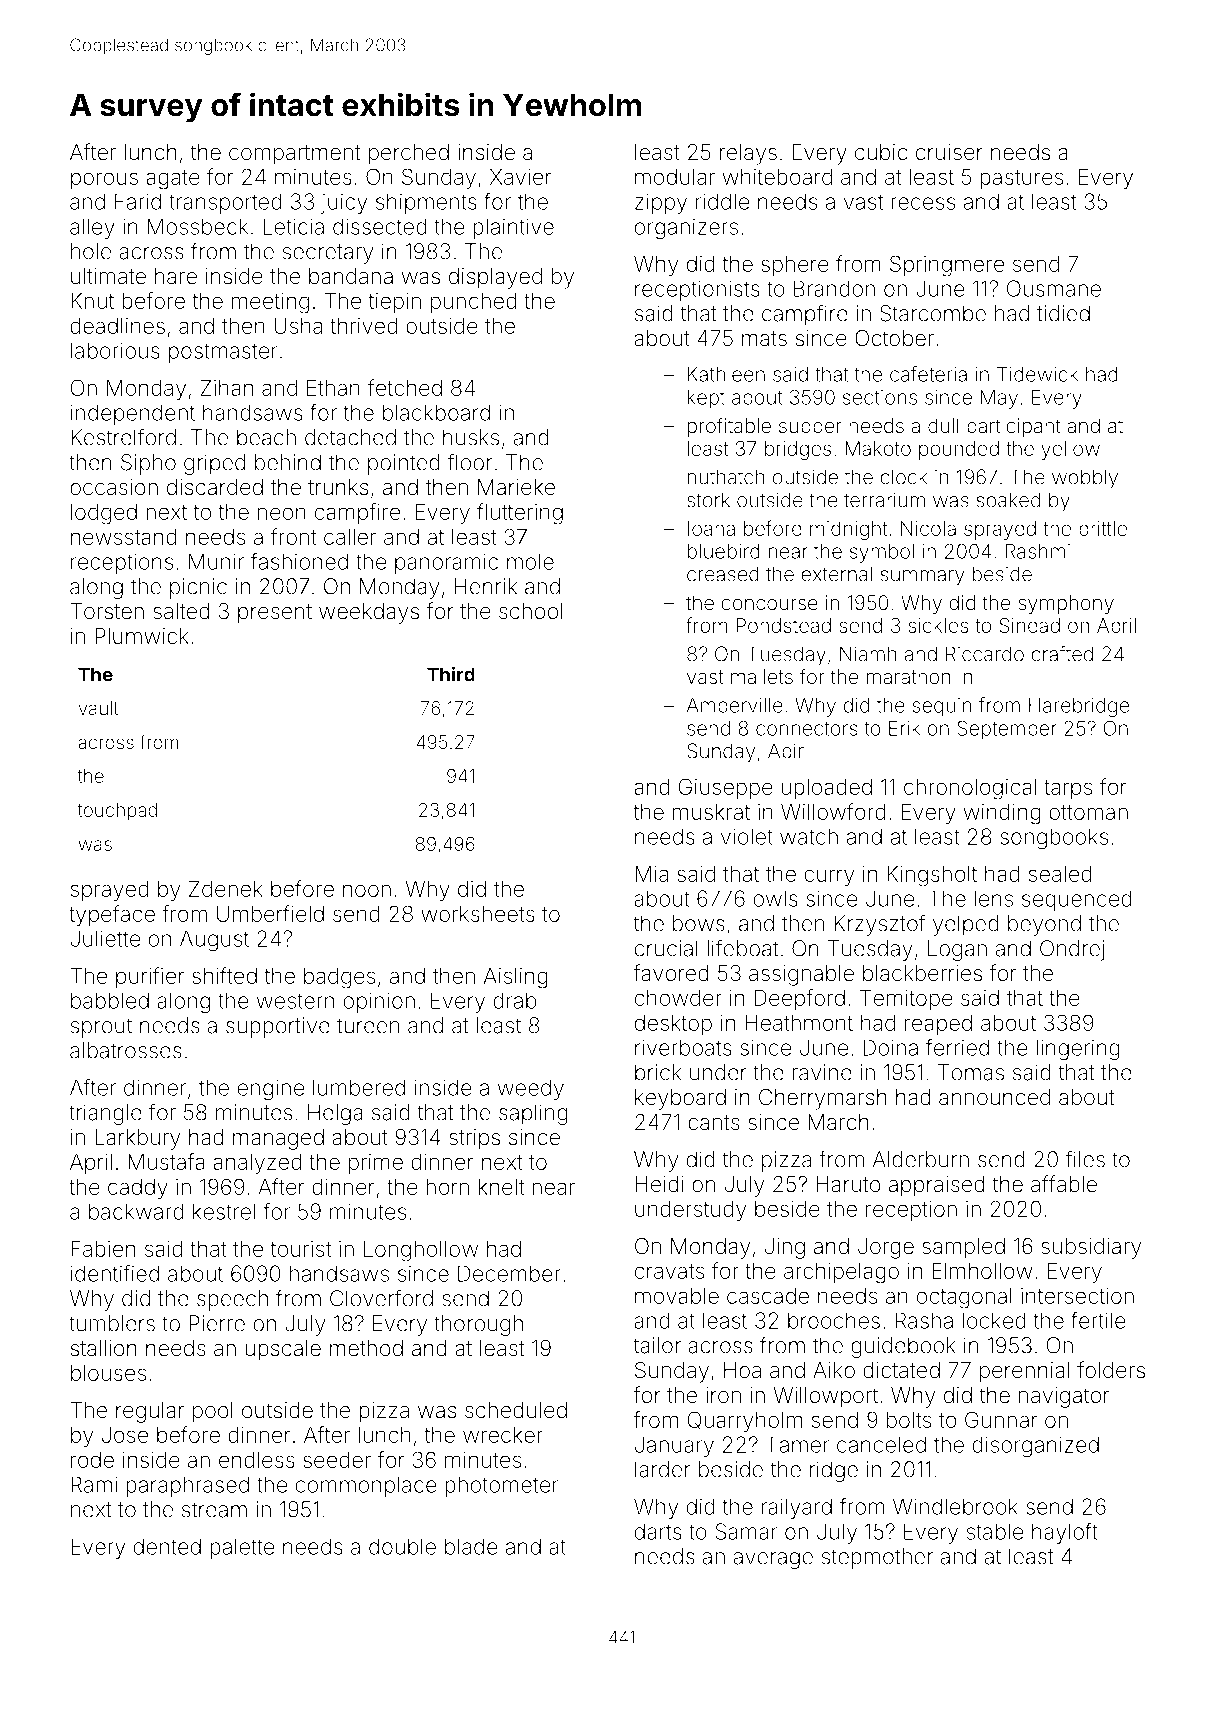 The width and height of the page is (1216, 1720). What do you see at coordinates (1024, 1372) in the page?
I see `perennial` at bounding box center [1024, 1372].
